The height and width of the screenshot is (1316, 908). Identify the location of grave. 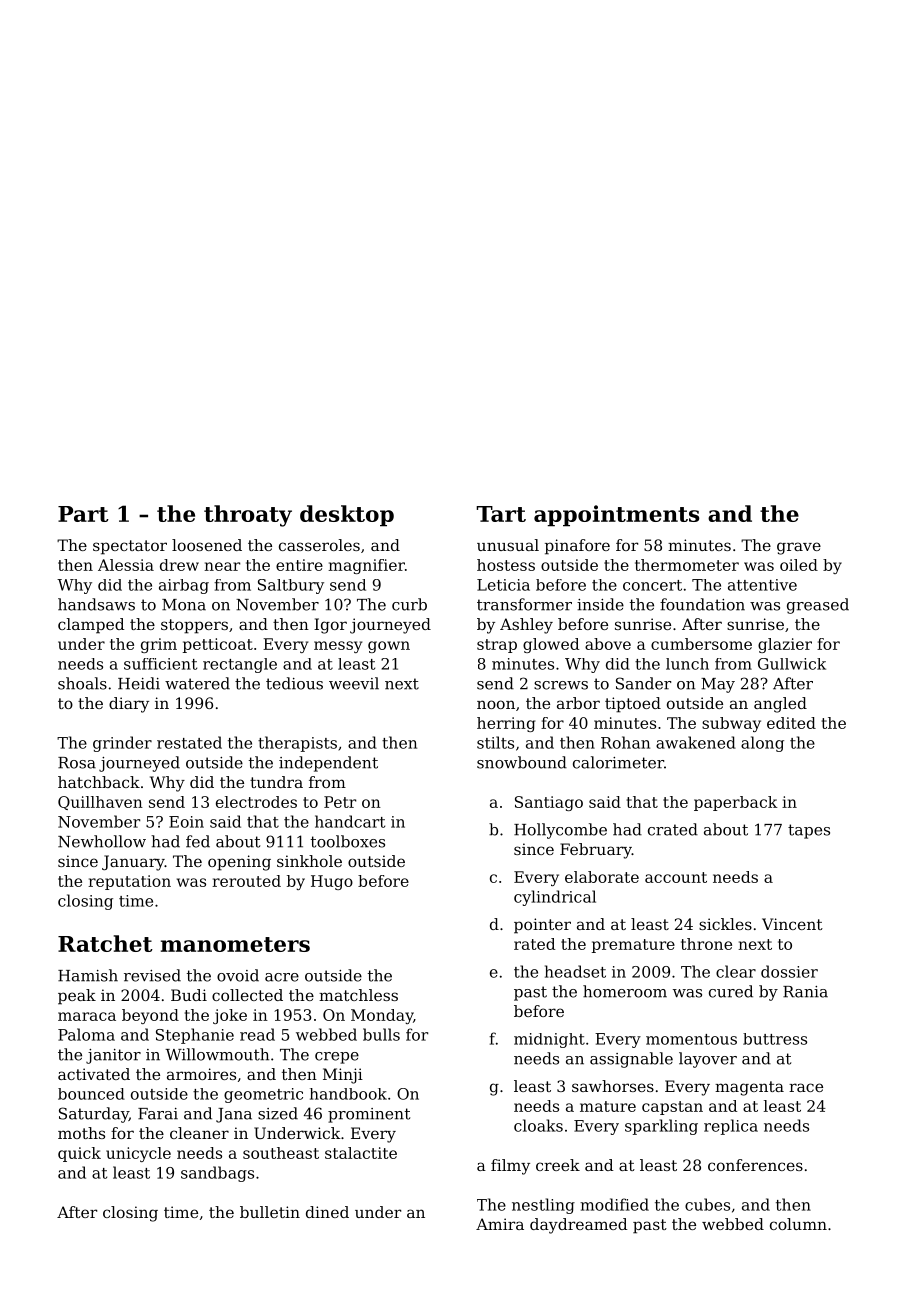
(799, 548).
